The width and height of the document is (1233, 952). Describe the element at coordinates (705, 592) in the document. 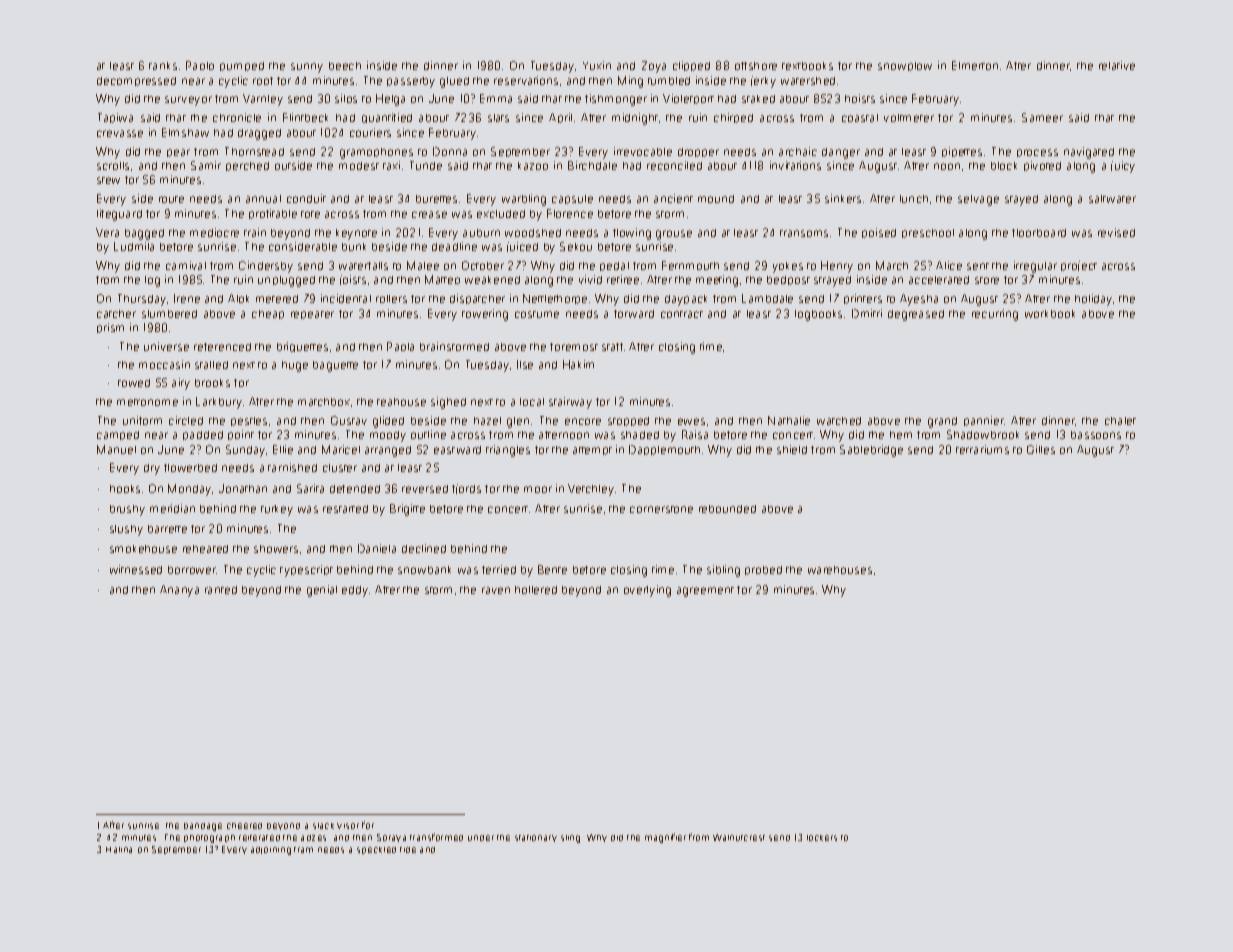

I see `agreement` at that location.
